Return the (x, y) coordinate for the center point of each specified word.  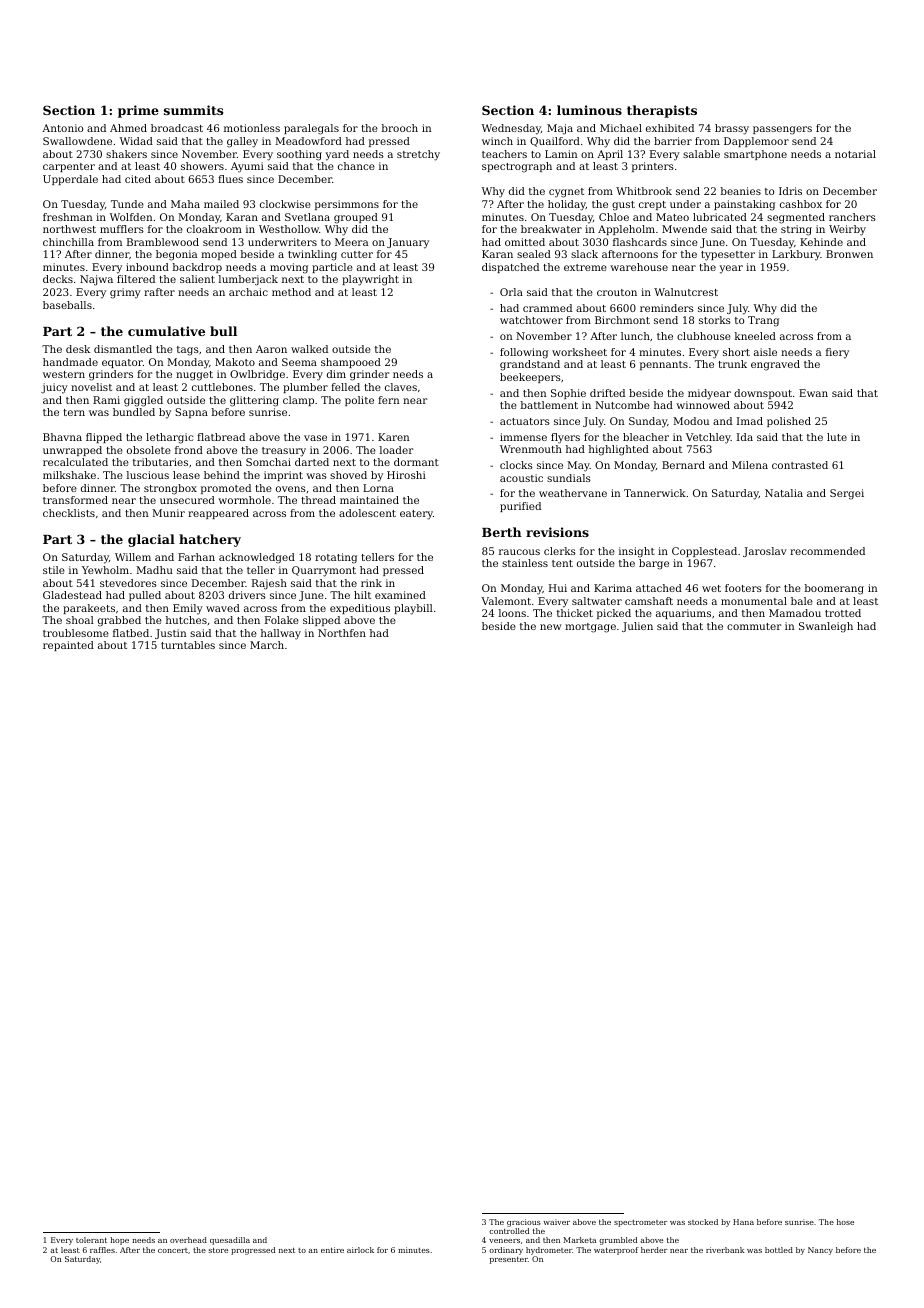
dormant (416, 462)
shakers (126, 154)
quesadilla (230, 1241)
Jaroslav (765, 552)
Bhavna (62, 437)
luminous (589, 110)
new (551, 627)
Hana (743, 1222)
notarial (855, 154)
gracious (524, 1223)
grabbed (119, 621)
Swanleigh (826, 627)
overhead (188, 1240)
